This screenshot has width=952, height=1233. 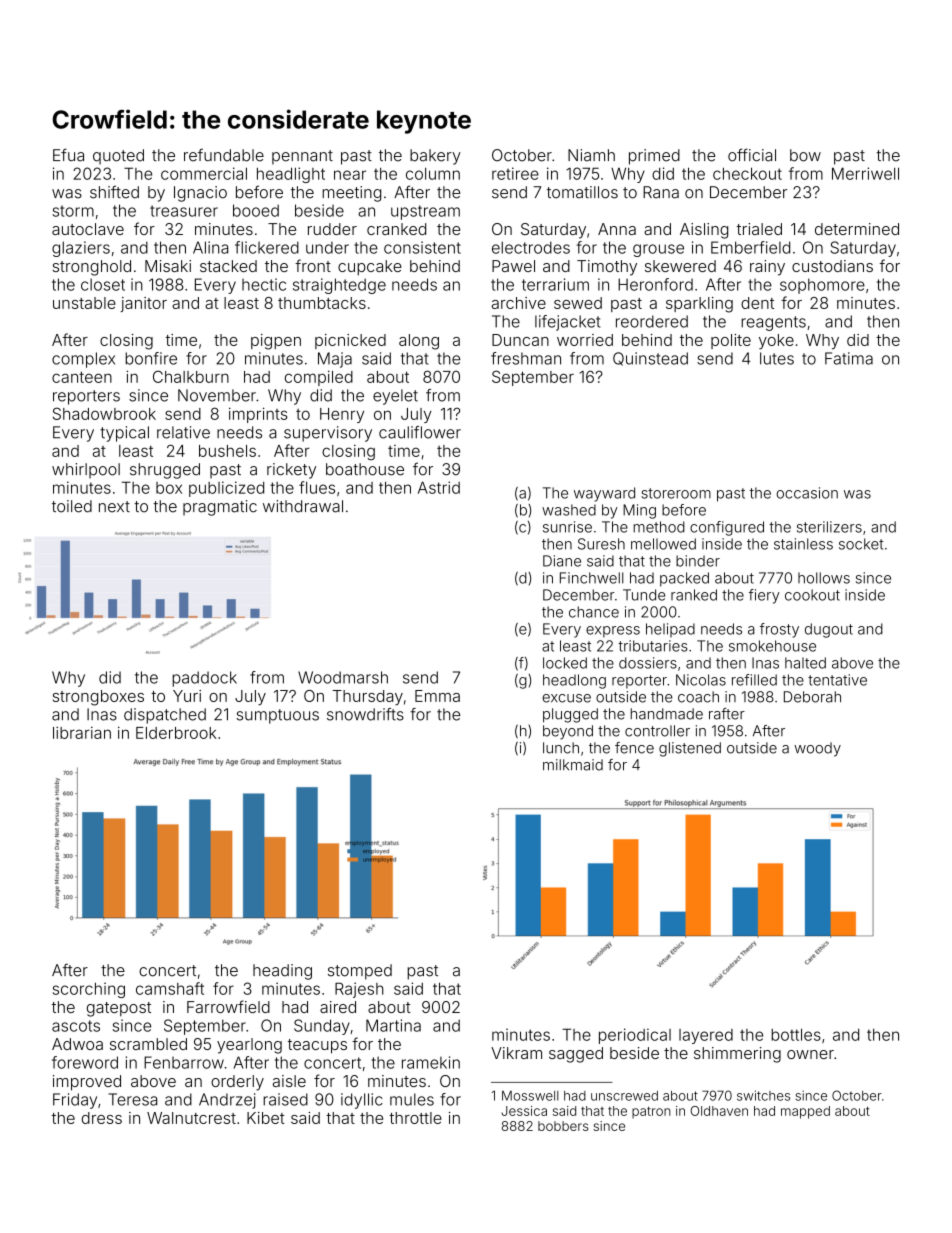 What do you see at coordinates (437, 696) in the screenshot?
I see `Emma` at bounding box center [437, 696].
